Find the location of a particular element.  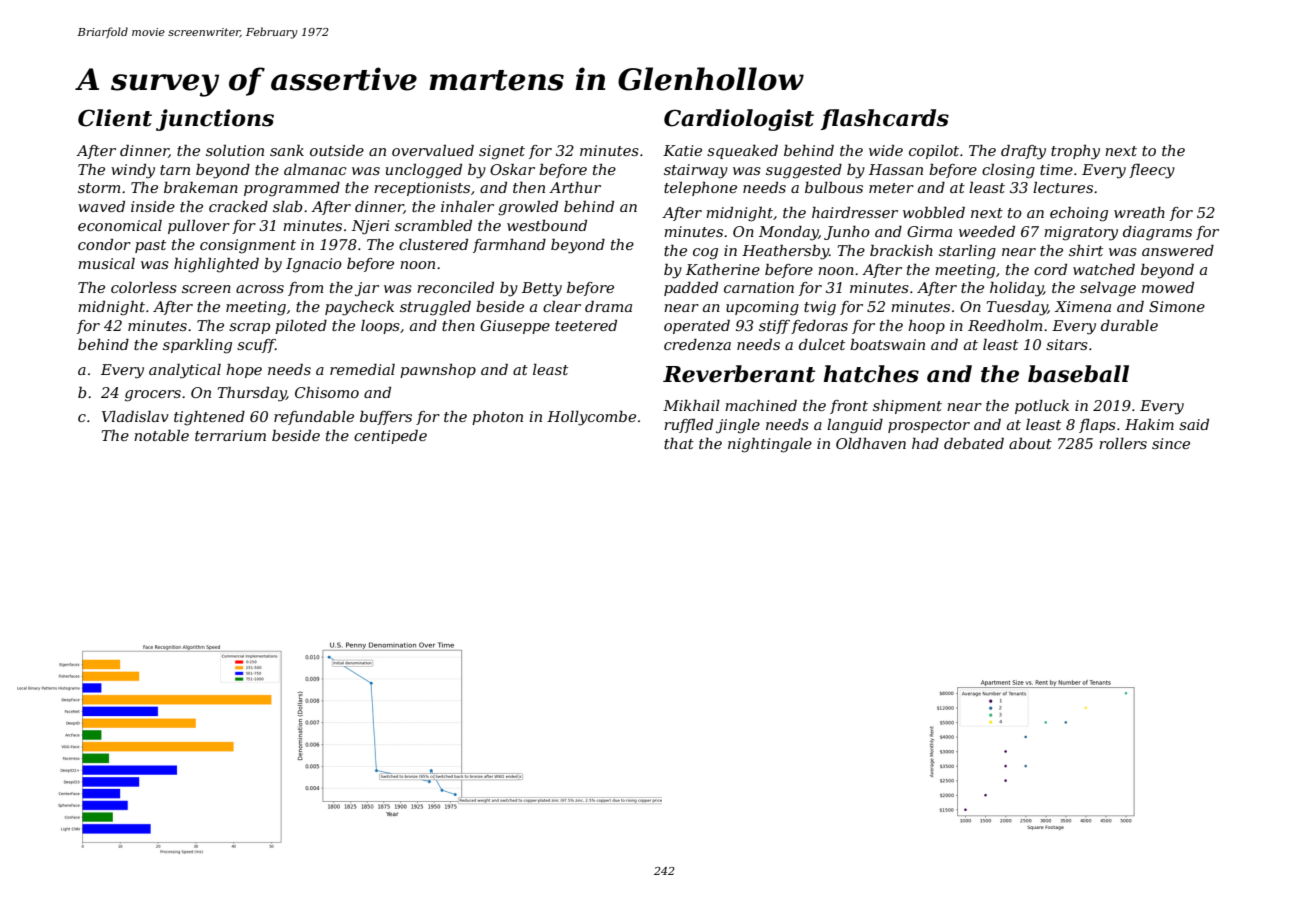

baseball is located at coordinates (1078, 374).
